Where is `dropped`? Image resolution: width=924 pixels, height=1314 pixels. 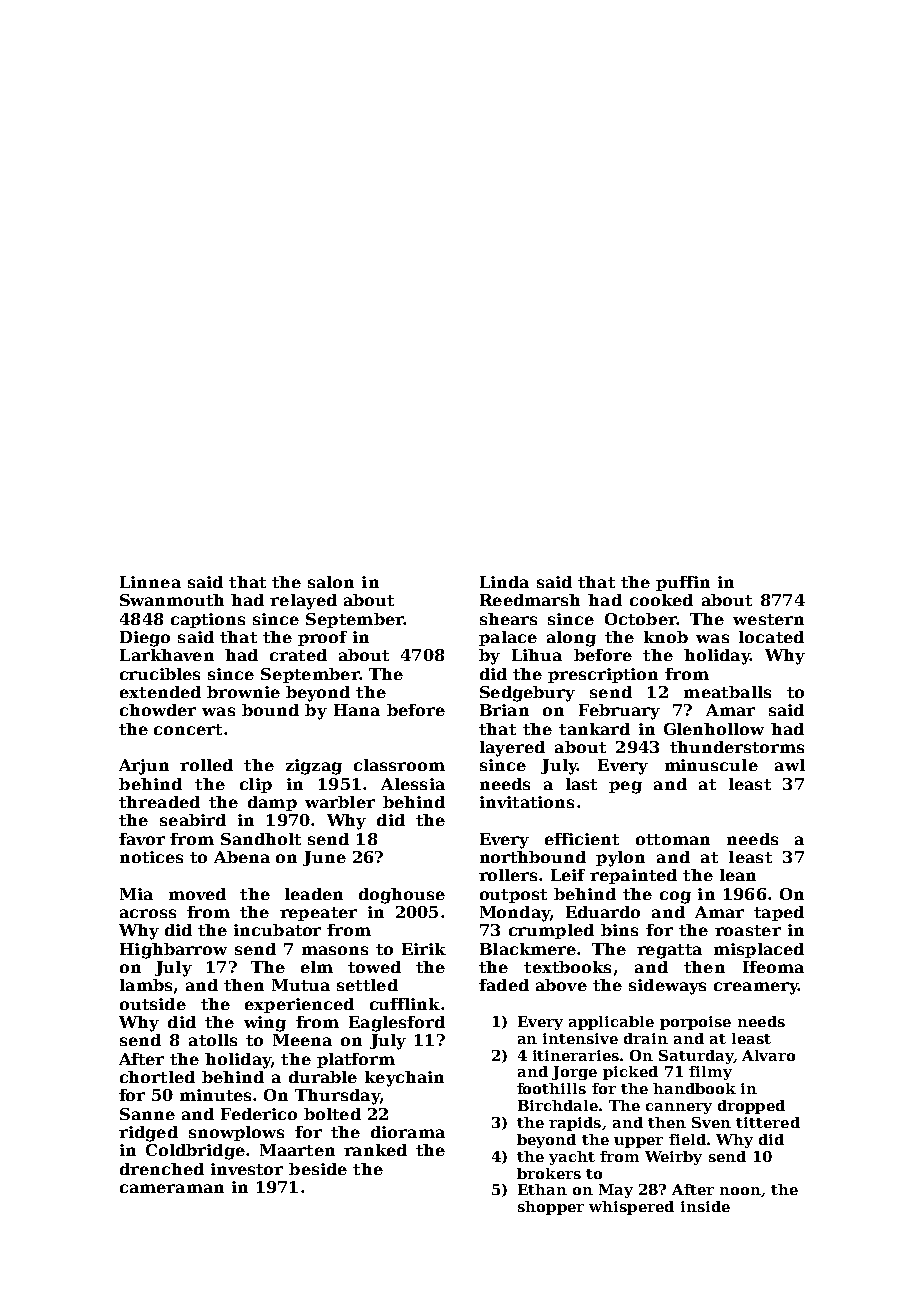 dropped is located at coordinates (751, 1107).
